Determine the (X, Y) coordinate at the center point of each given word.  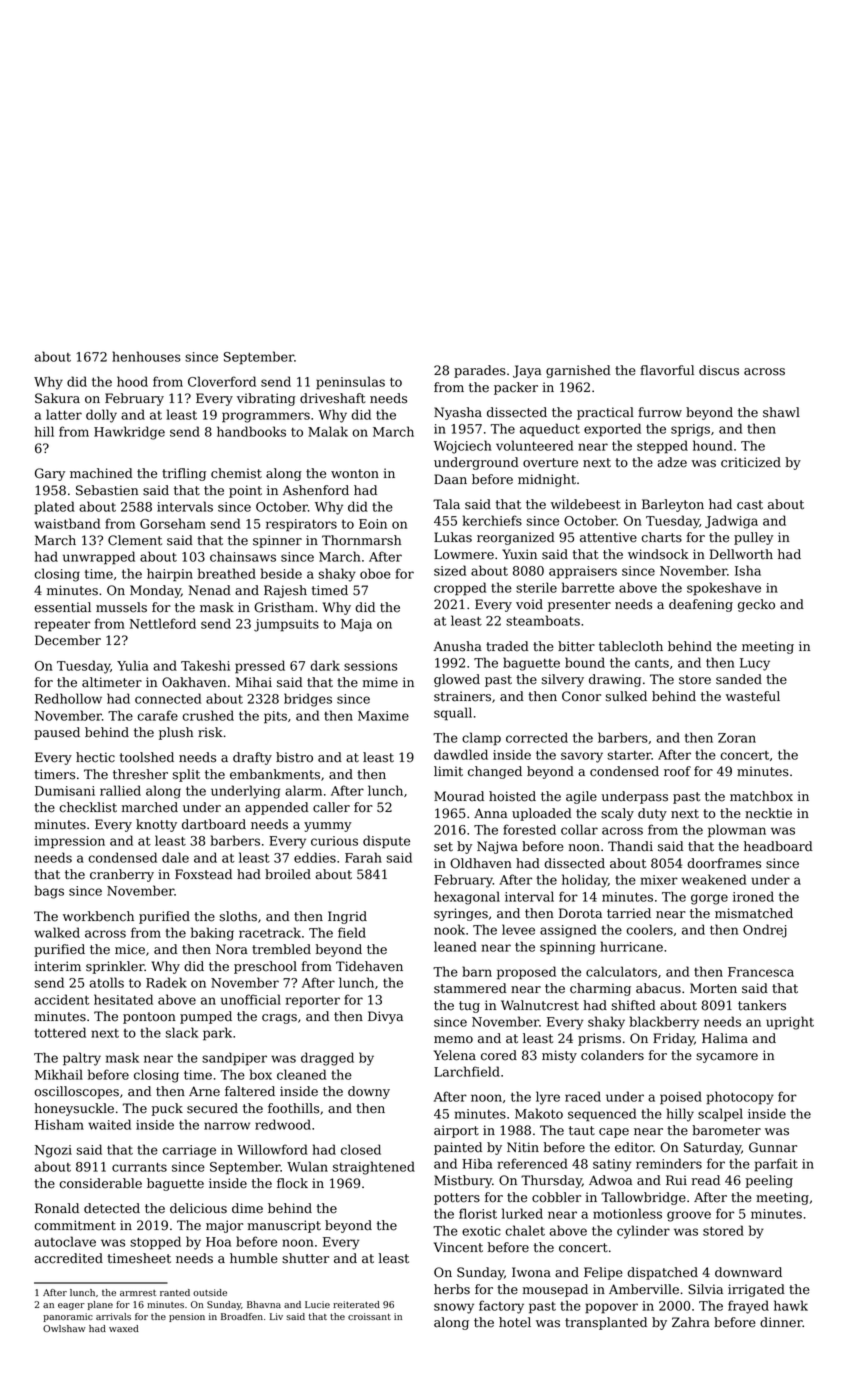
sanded (739, 679)
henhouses (146, 356)
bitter (576, 646)
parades (480, 371)
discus (719, 370)
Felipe (603, 1273)
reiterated (356, 1304)
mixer (659, 880)
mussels (121, 607)
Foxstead (203, 874)
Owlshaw (64, 1328)
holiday (585, 881)
